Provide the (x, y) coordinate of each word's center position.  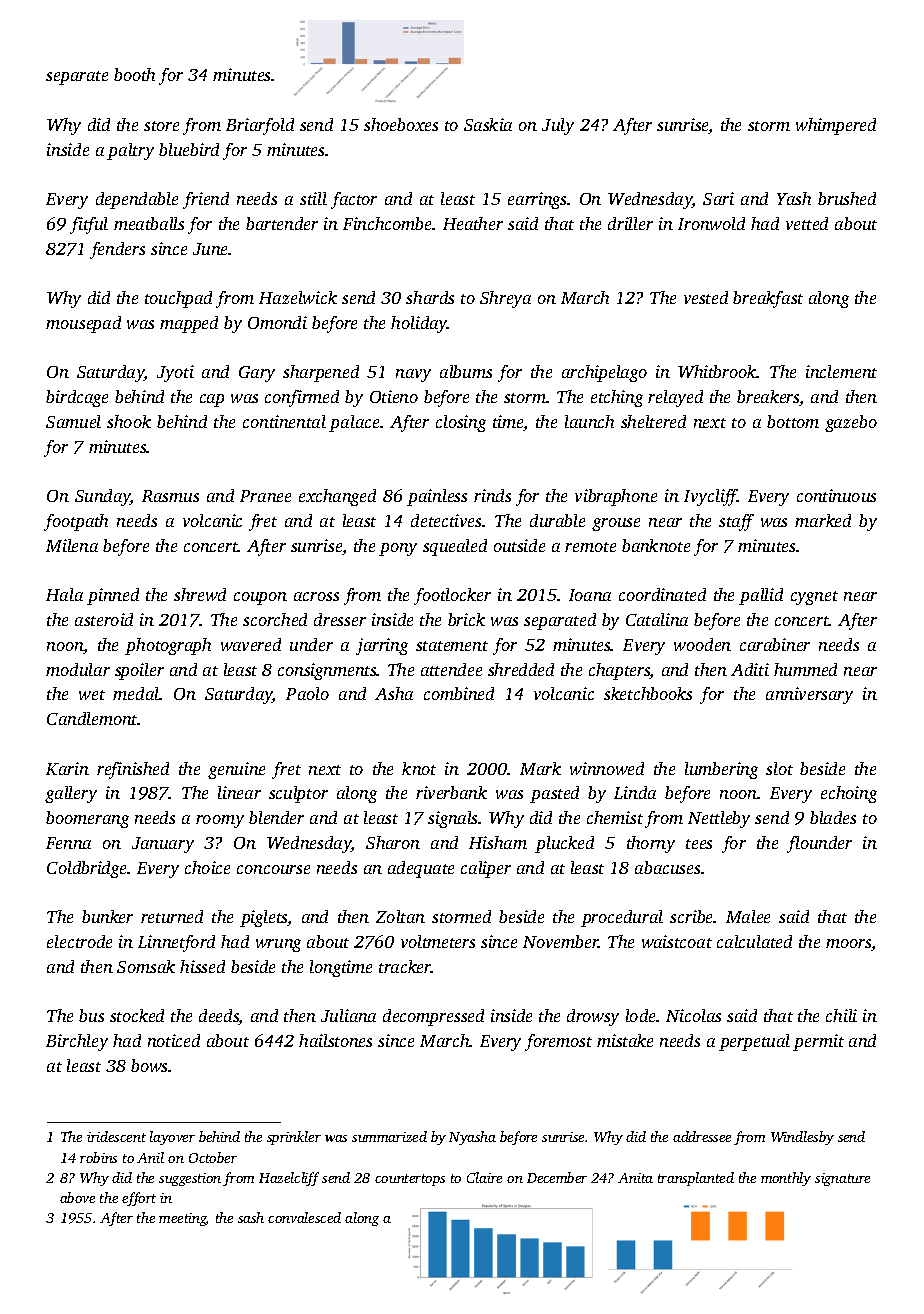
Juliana (348, 1015)
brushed (847, 198)
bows (149, 1065)
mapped (189, 324)
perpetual (754, 1042)
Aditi (750, 669)
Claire (484, 1177)
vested (706, 297)
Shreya (505, 299)
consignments (327, 671)
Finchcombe (388, 223)
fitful (89, 225)
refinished (133, 770)
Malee (748, 916)
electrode (79, 941)
